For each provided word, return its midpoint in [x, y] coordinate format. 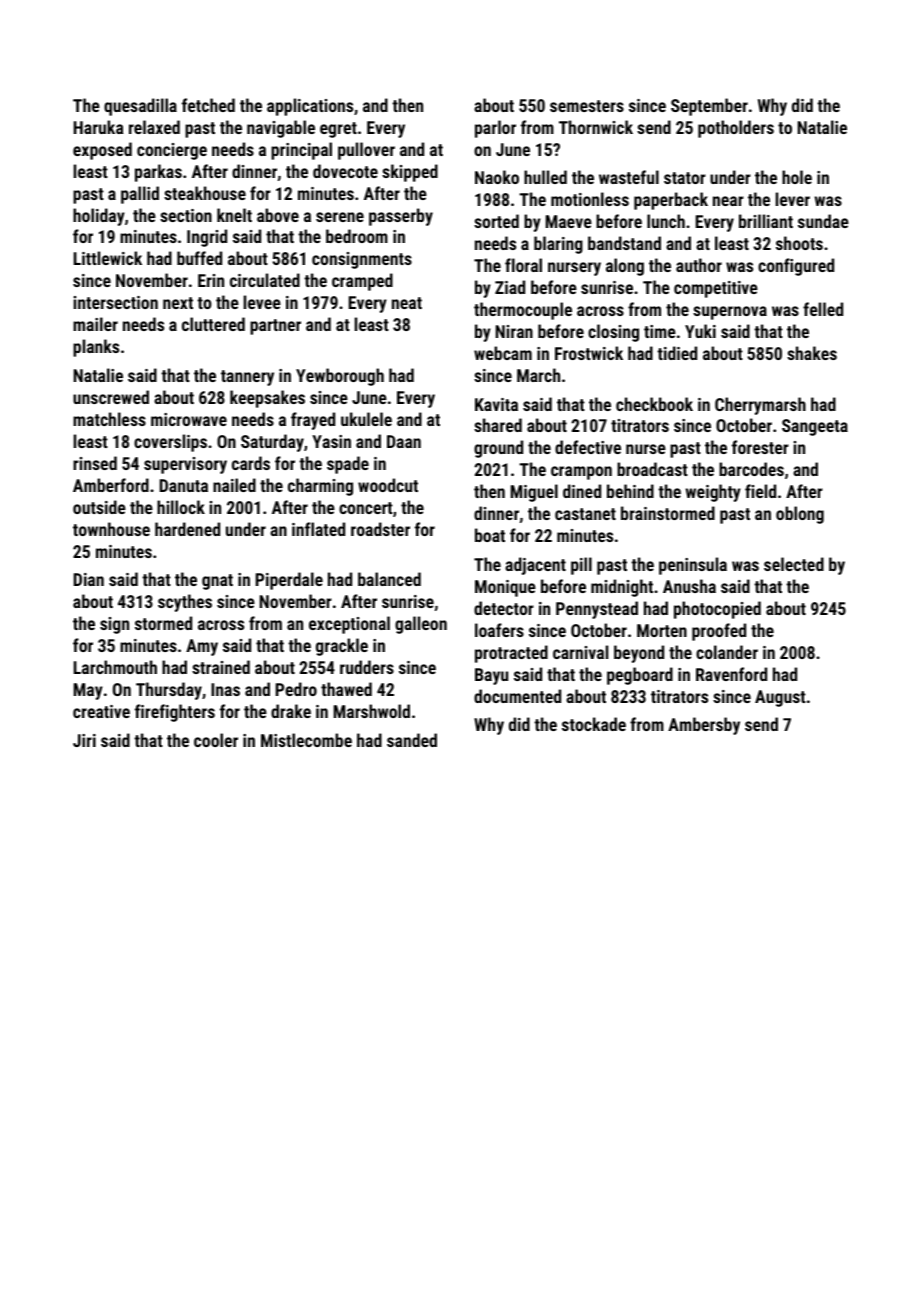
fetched [208, 105]
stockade [594, 724]
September [709, 107]
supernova [730, 313]
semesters [587, 106]
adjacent [535, 566]
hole [797, 177]
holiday [99, 217]
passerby [401, 217]
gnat [217, 582]
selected [794, 564]
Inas [225, 689]
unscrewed [111, 397]
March [538, 375]
